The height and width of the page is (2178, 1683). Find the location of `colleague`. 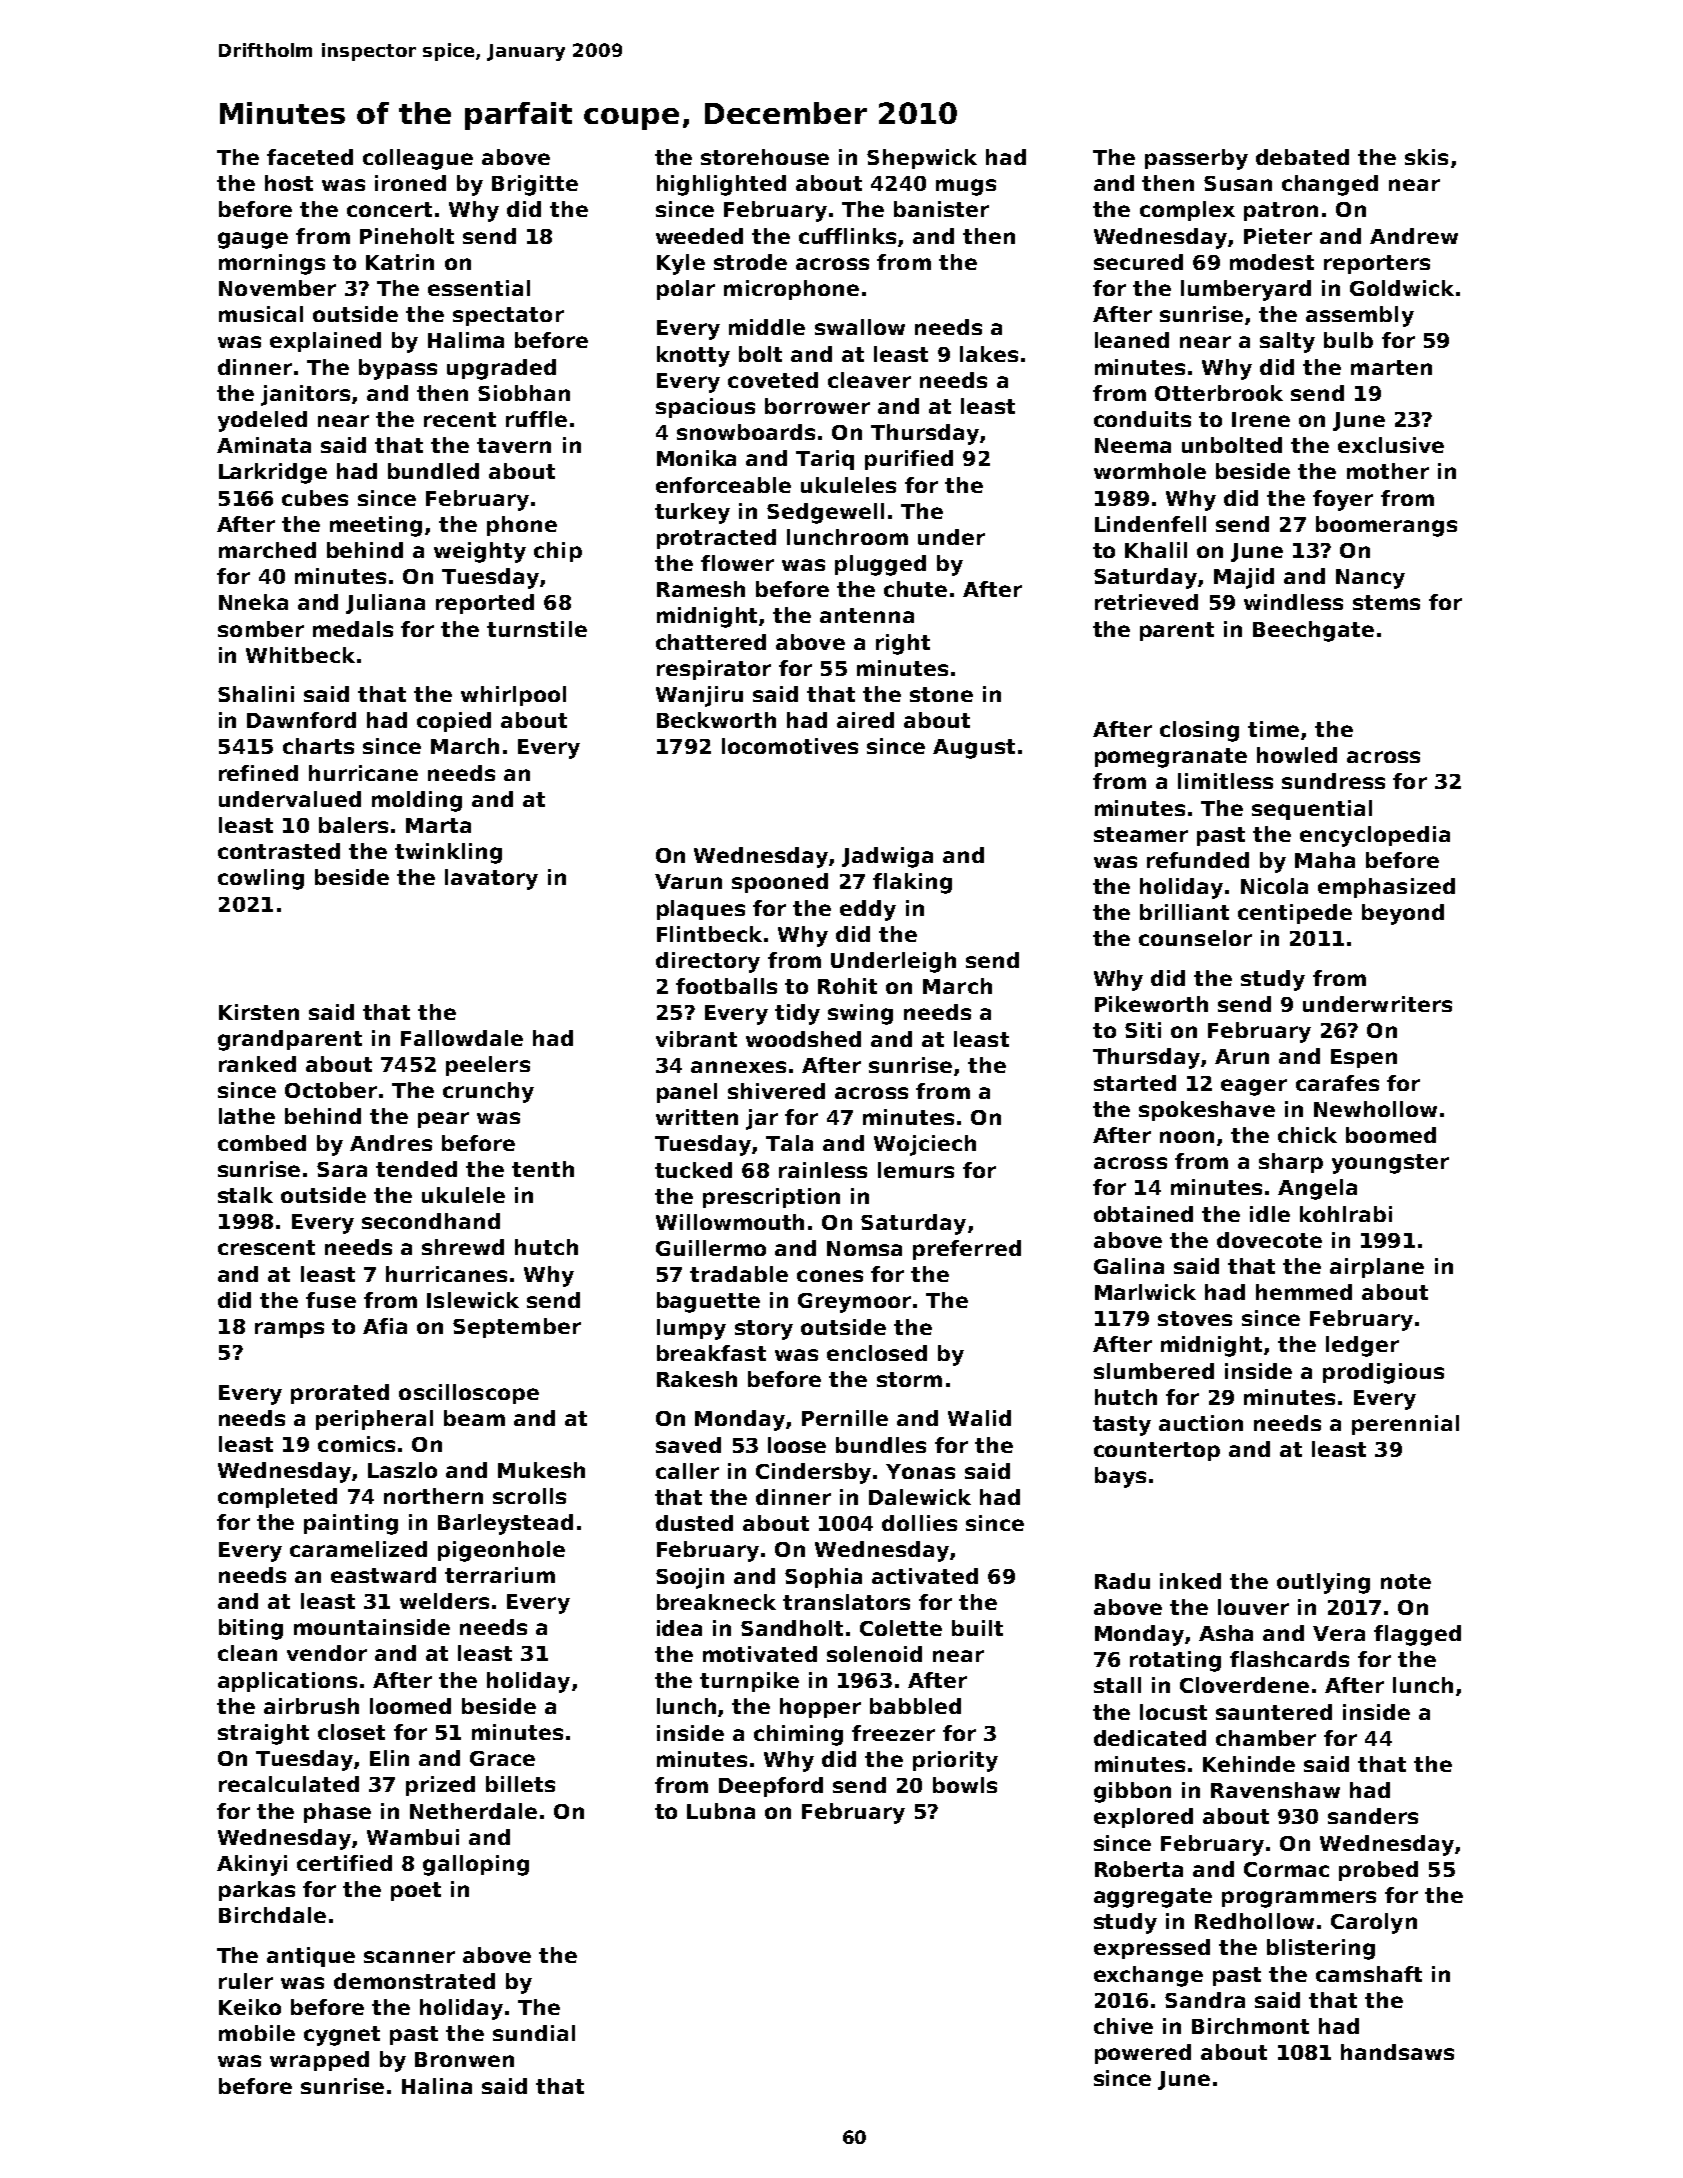

colleague is located at coordinates (418, 159).
